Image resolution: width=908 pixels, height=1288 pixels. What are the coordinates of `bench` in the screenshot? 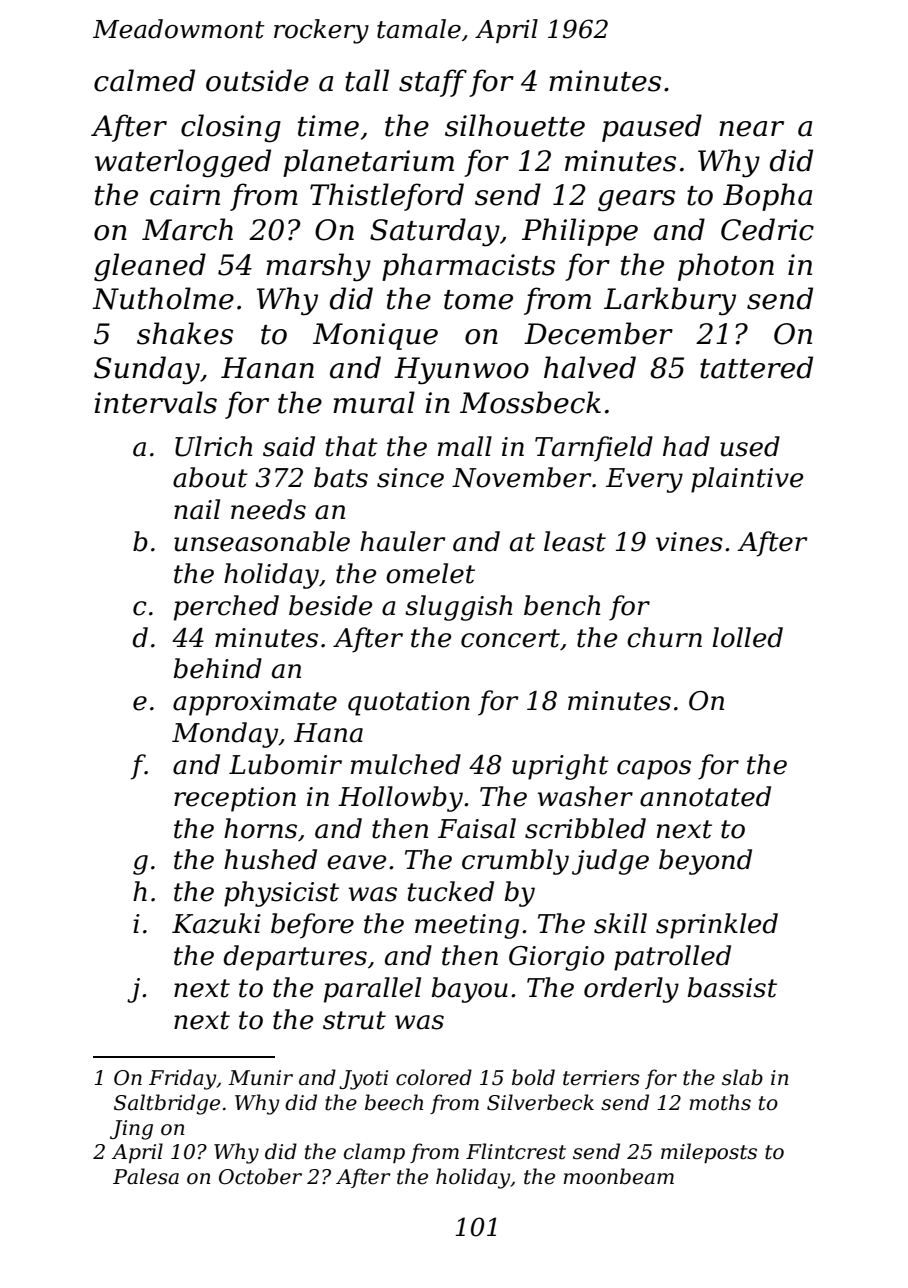 It's located at (562, 605).
